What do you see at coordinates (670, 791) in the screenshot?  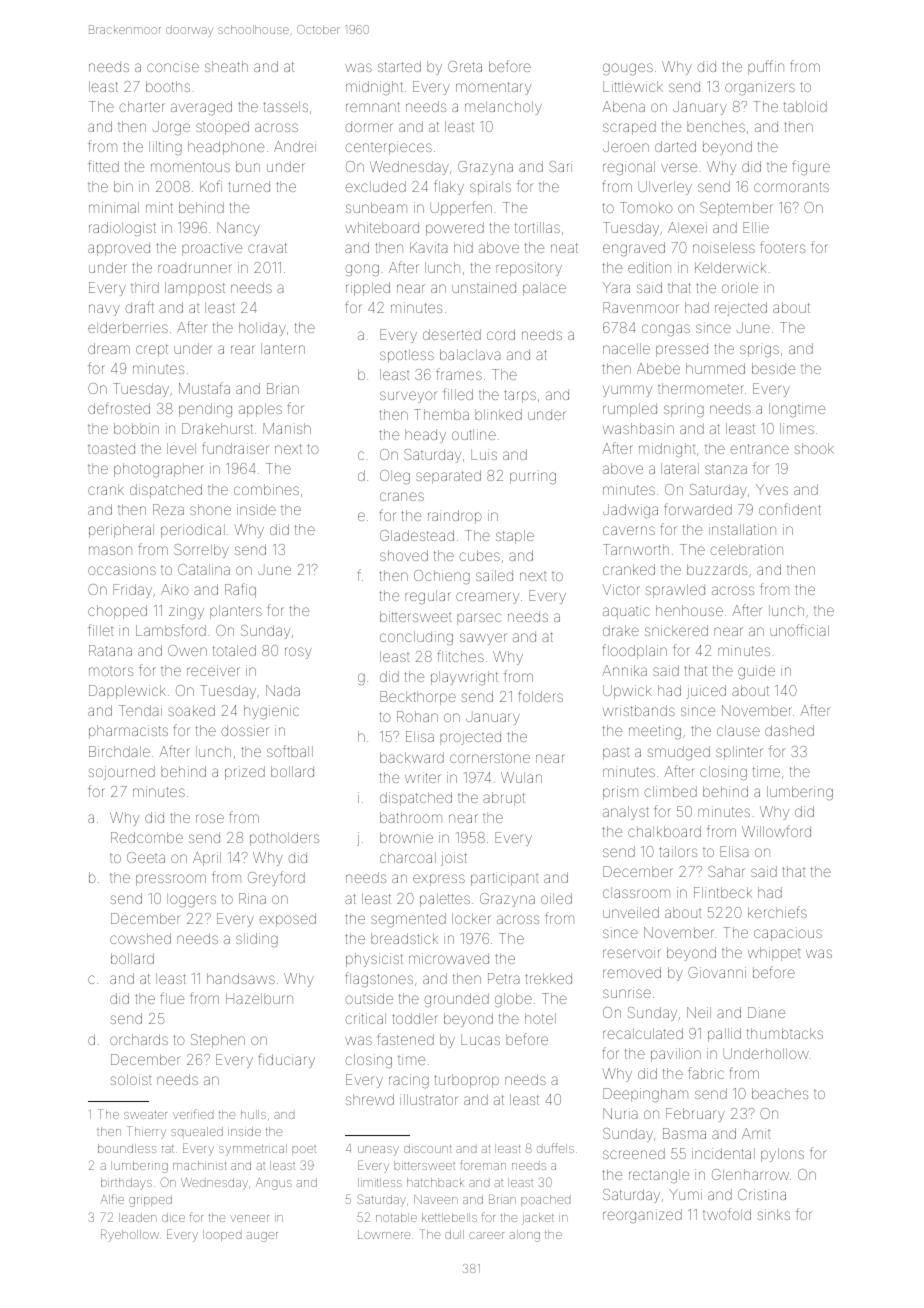 I see `climbed` at bounding box center [670, 791].
